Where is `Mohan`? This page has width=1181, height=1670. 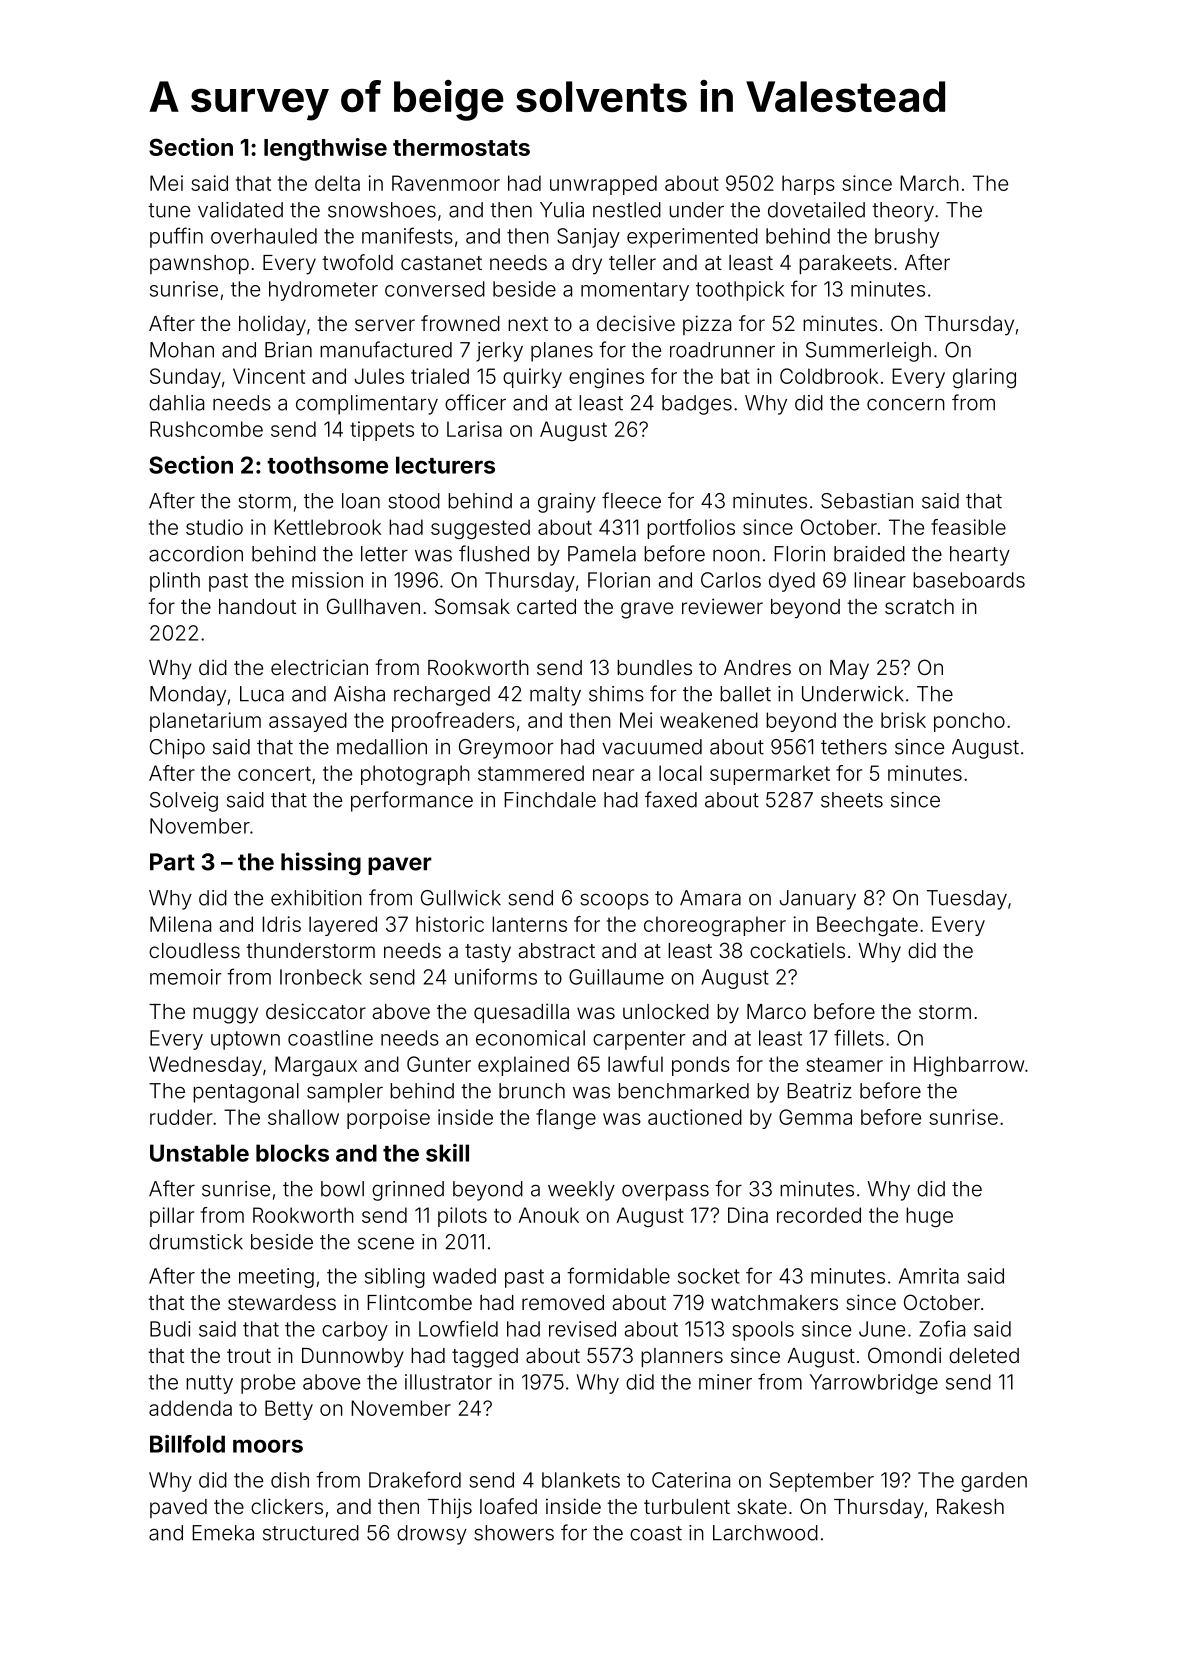
Mohan is located at coordinates (182, 350).
